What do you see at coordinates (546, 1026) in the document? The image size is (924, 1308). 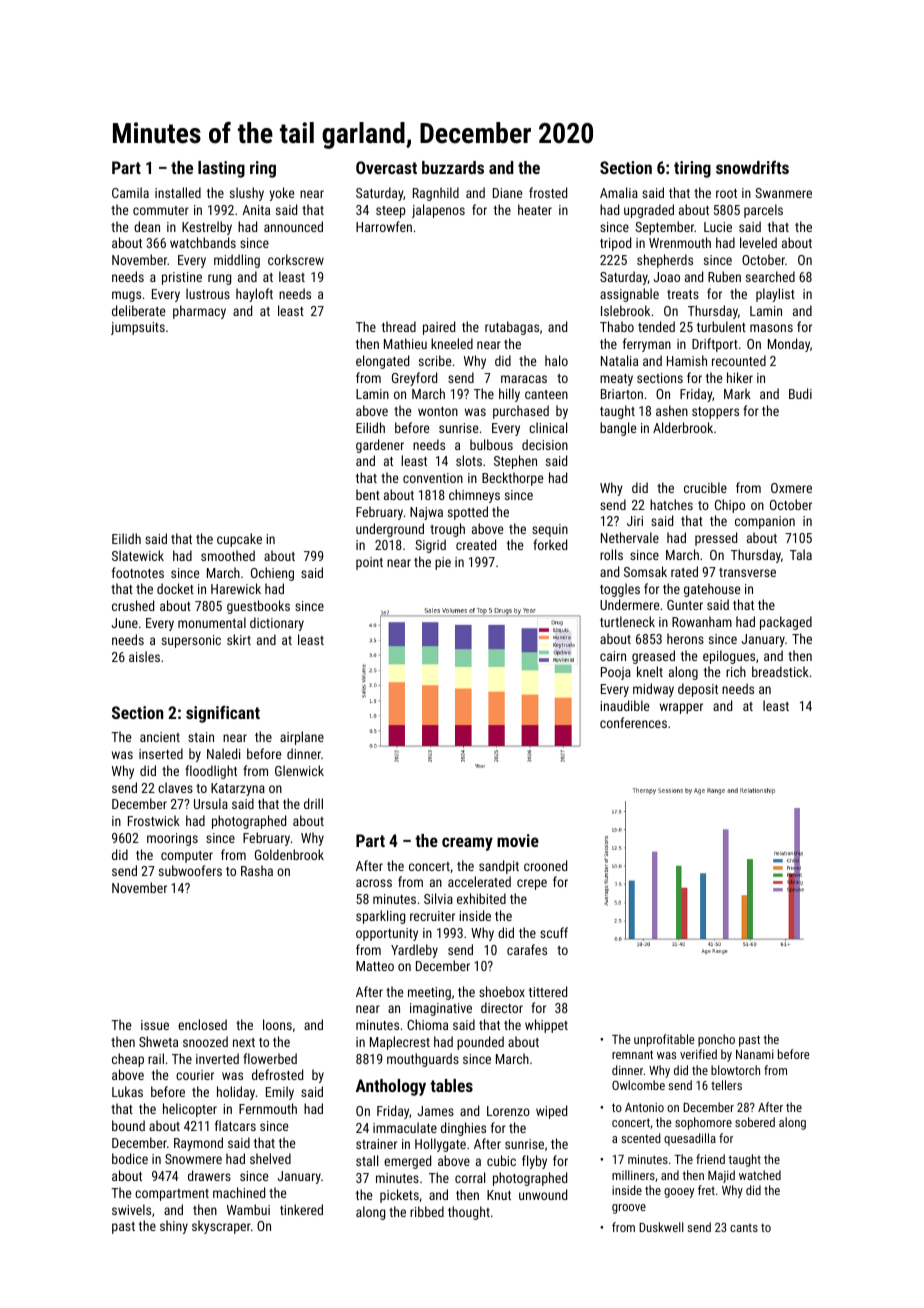 I see `whippet` at bounding box center [546, 1026].
